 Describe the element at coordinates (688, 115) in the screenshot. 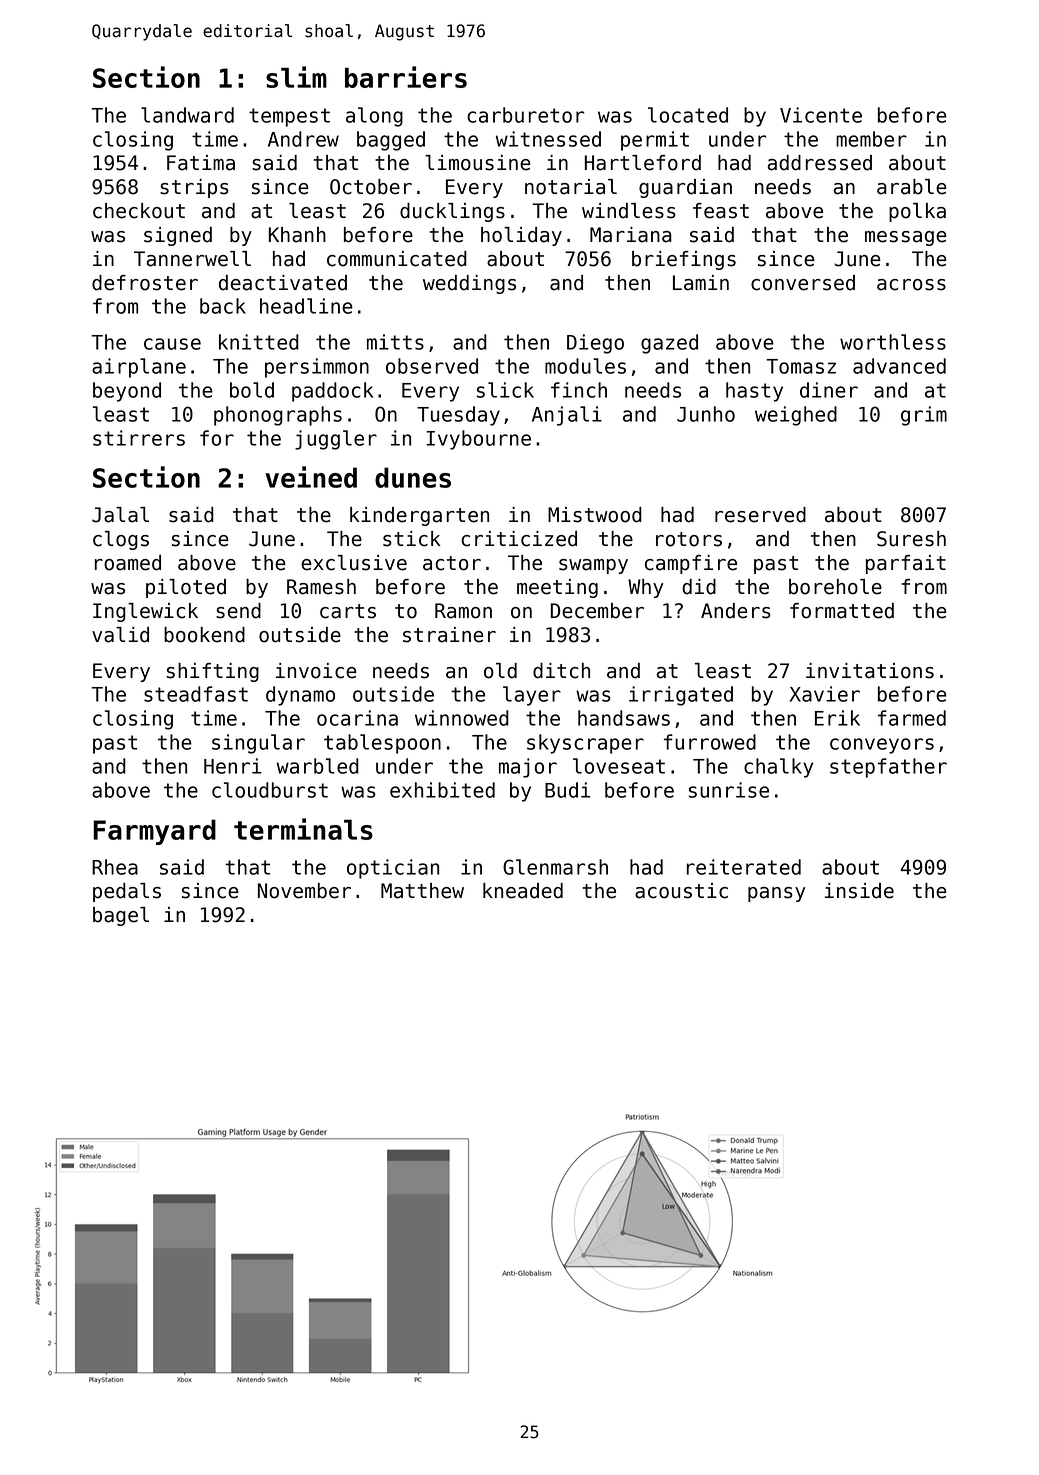

I see `located` at that location.
